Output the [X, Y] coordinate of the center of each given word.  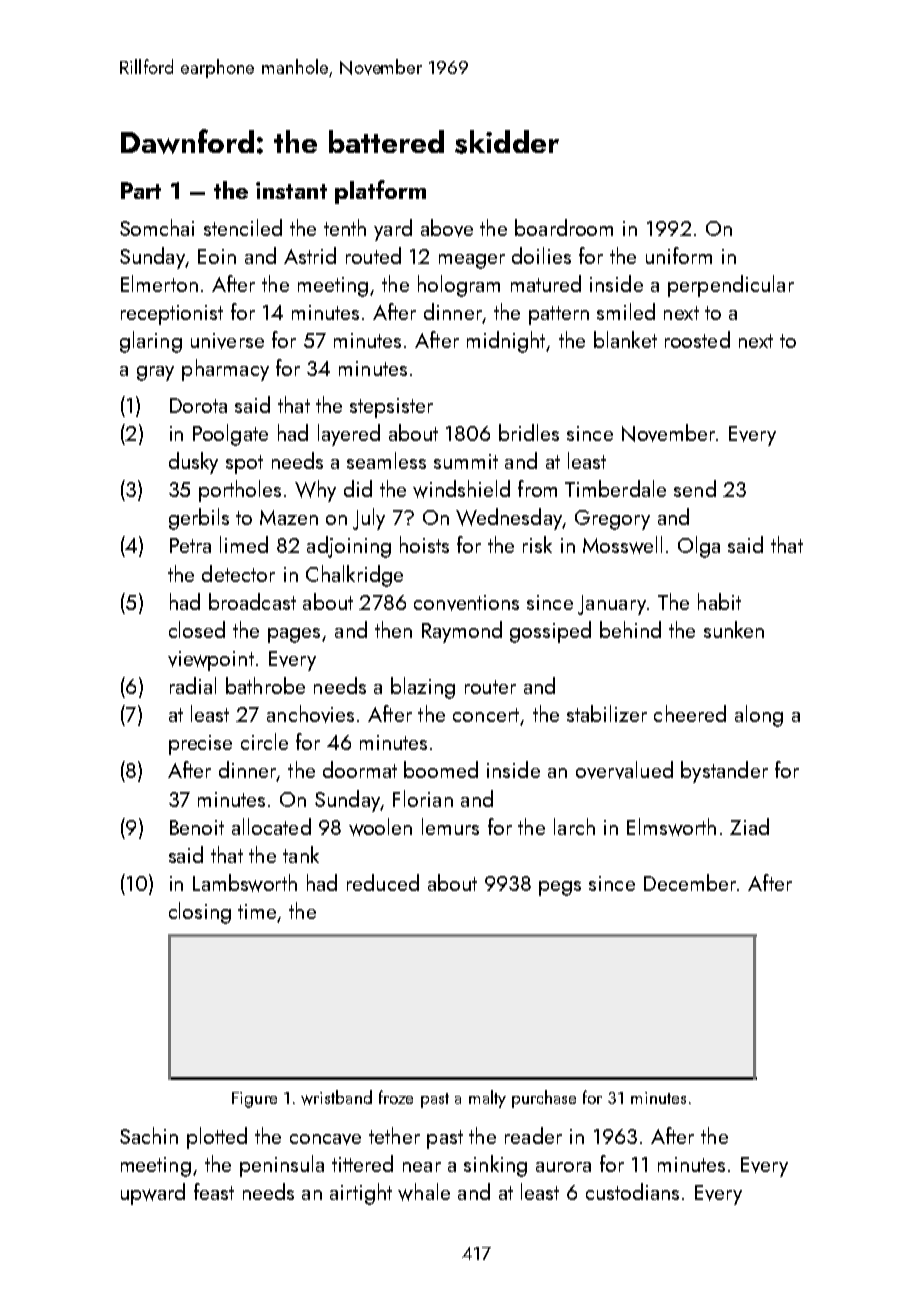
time [257, 911]
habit [719, 601]
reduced [383, 882]
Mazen [289, 517]
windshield [461, 489]
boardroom [564, 227]
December [690, 882]
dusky [193, 463]
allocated [271, 826]
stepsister [391, 408]
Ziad [749, 826]
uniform [679, 255]
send [695, 488]
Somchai [157, 227]
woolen [380, 827]
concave [325, 1139]
